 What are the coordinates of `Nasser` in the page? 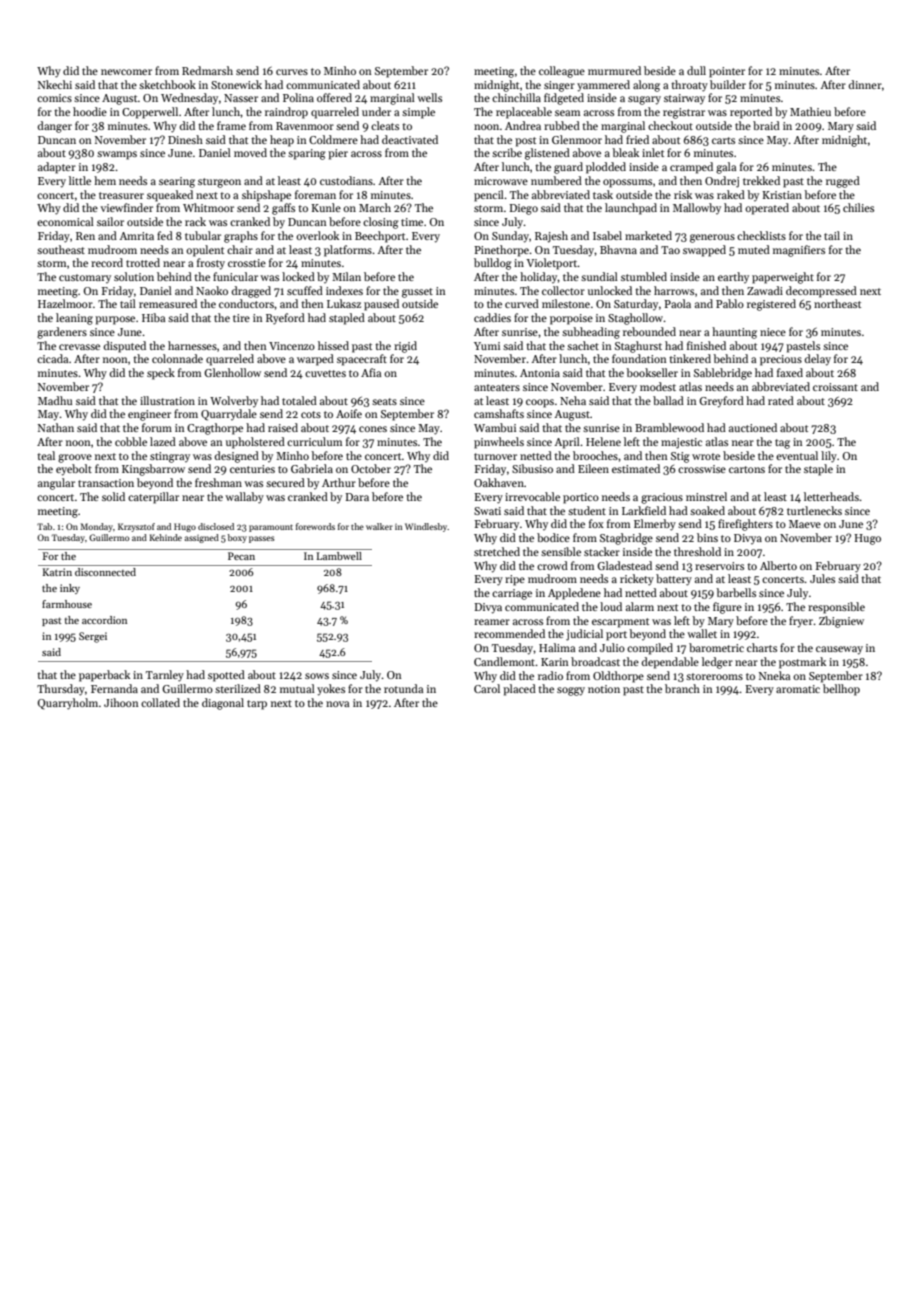 It's located at (241, 98).
